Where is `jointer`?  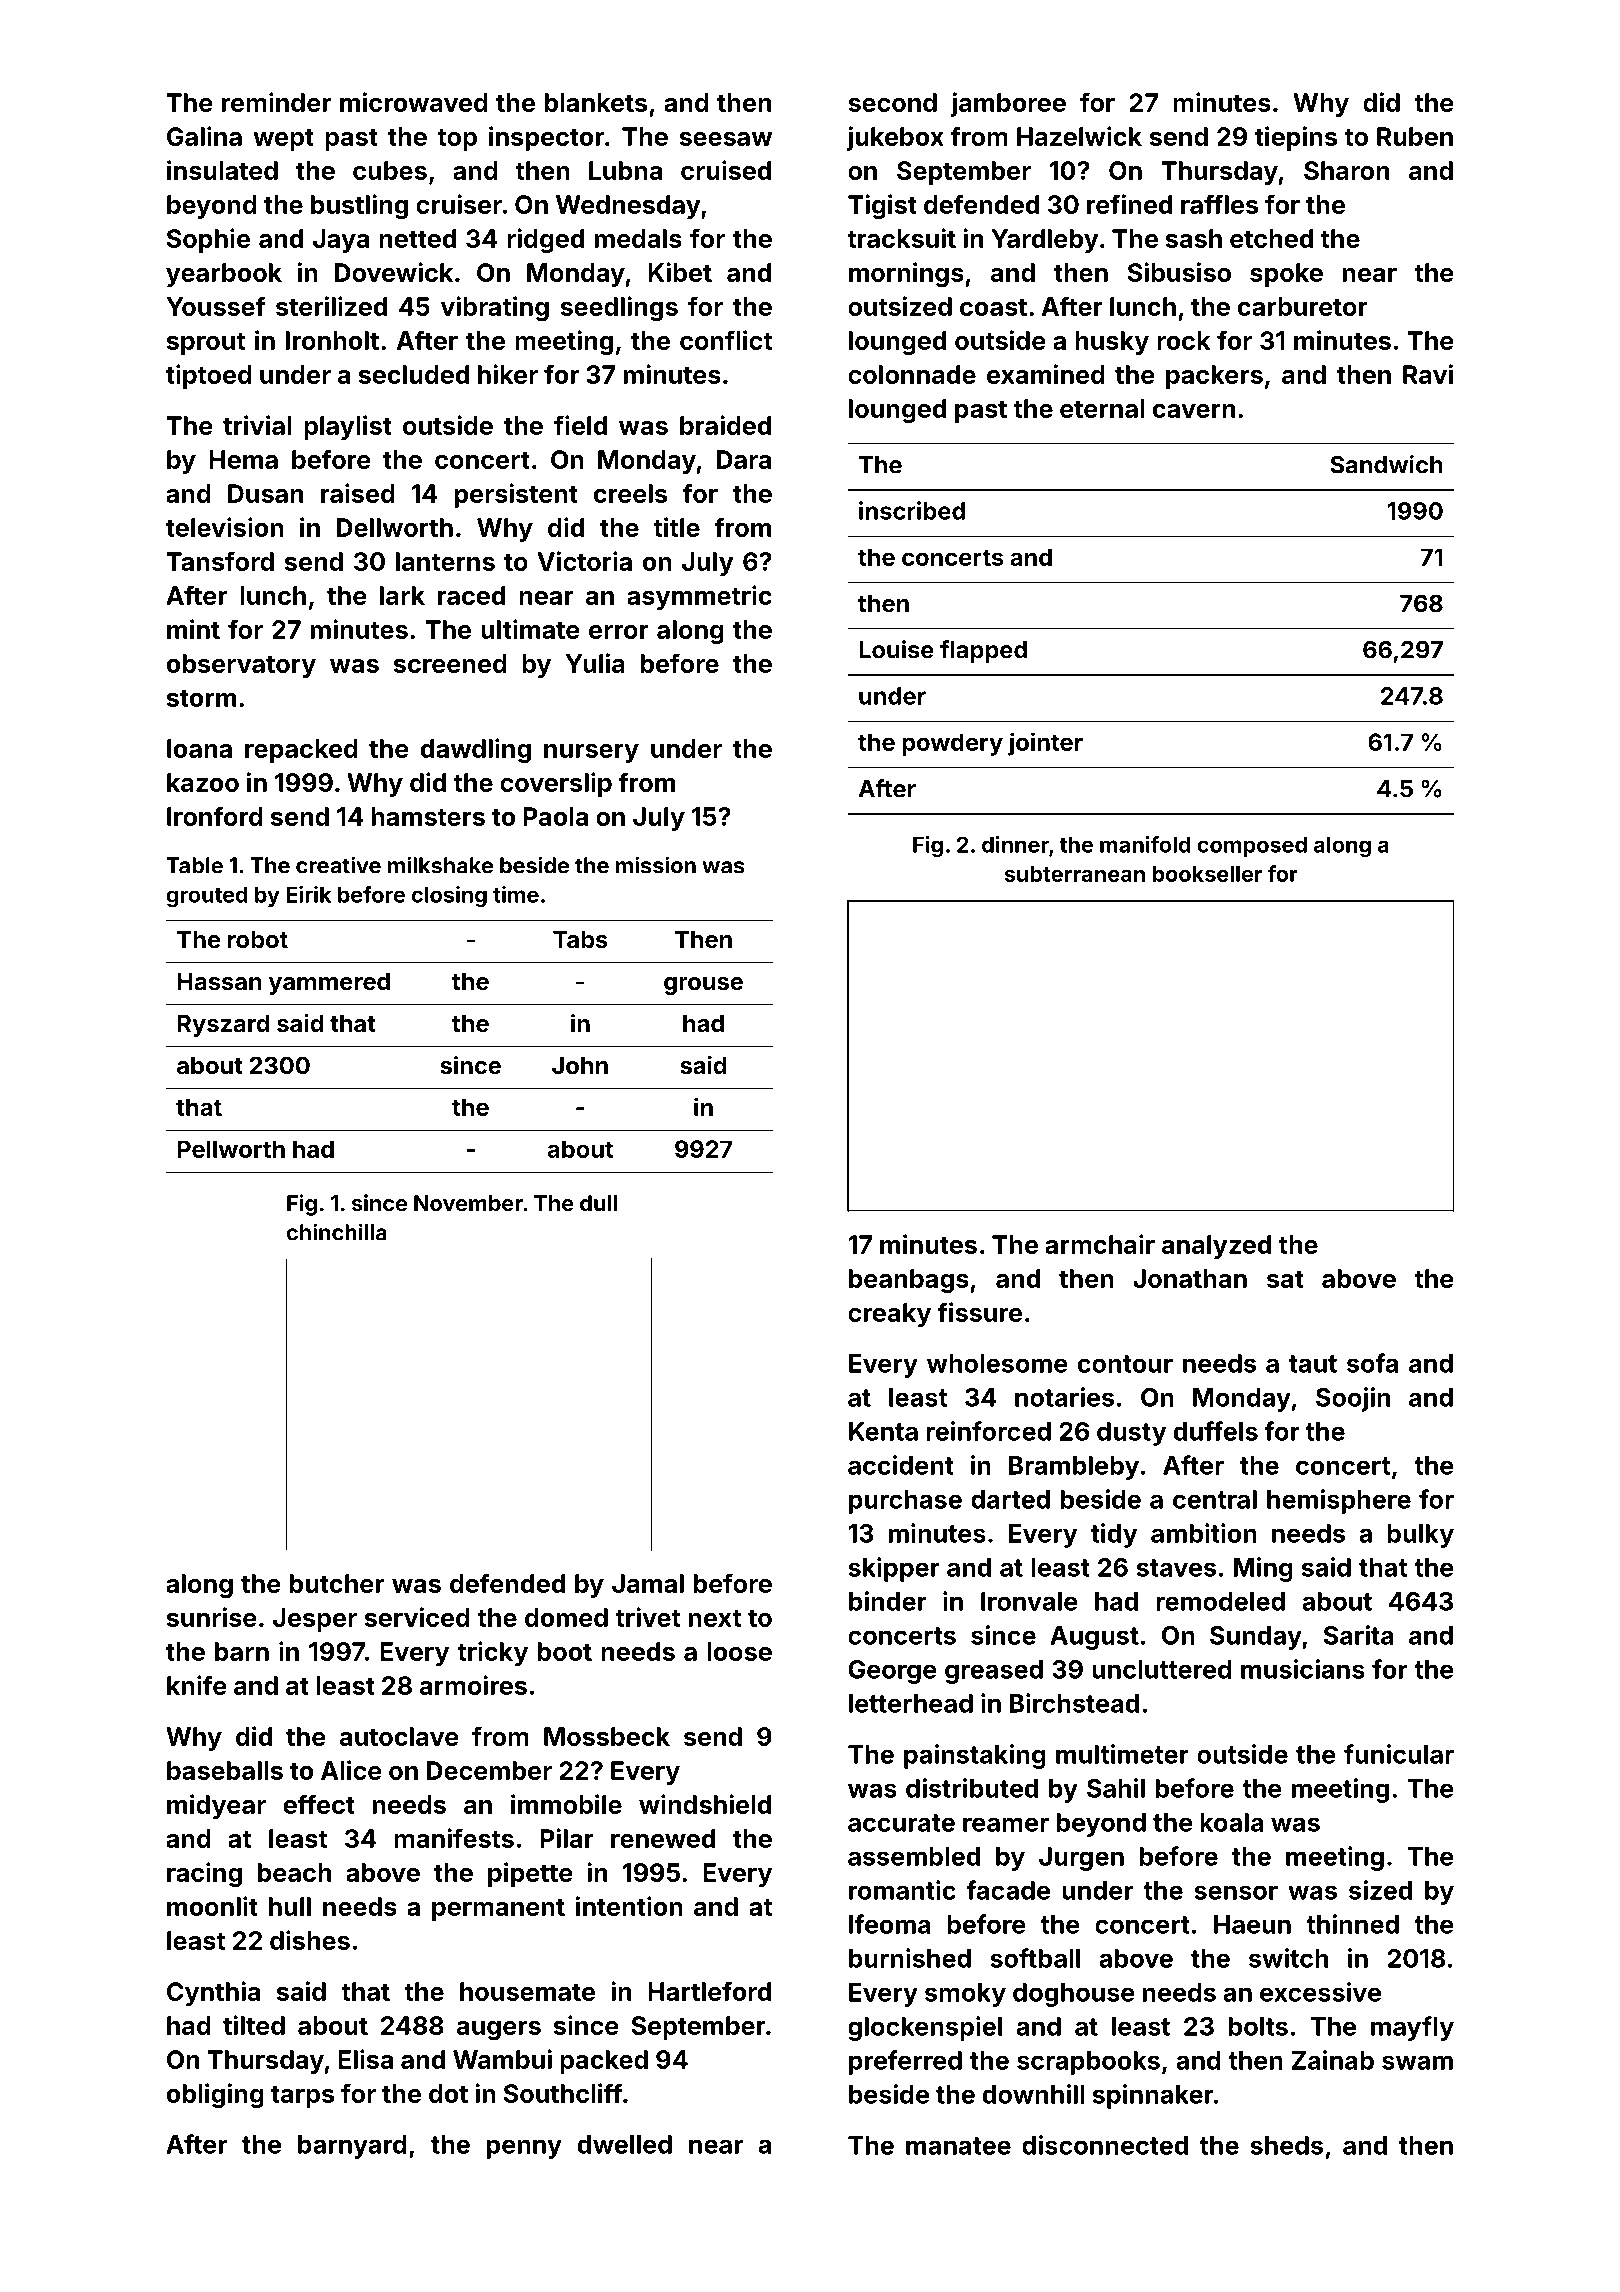
jointer is located at coordinates (1045, 744).
